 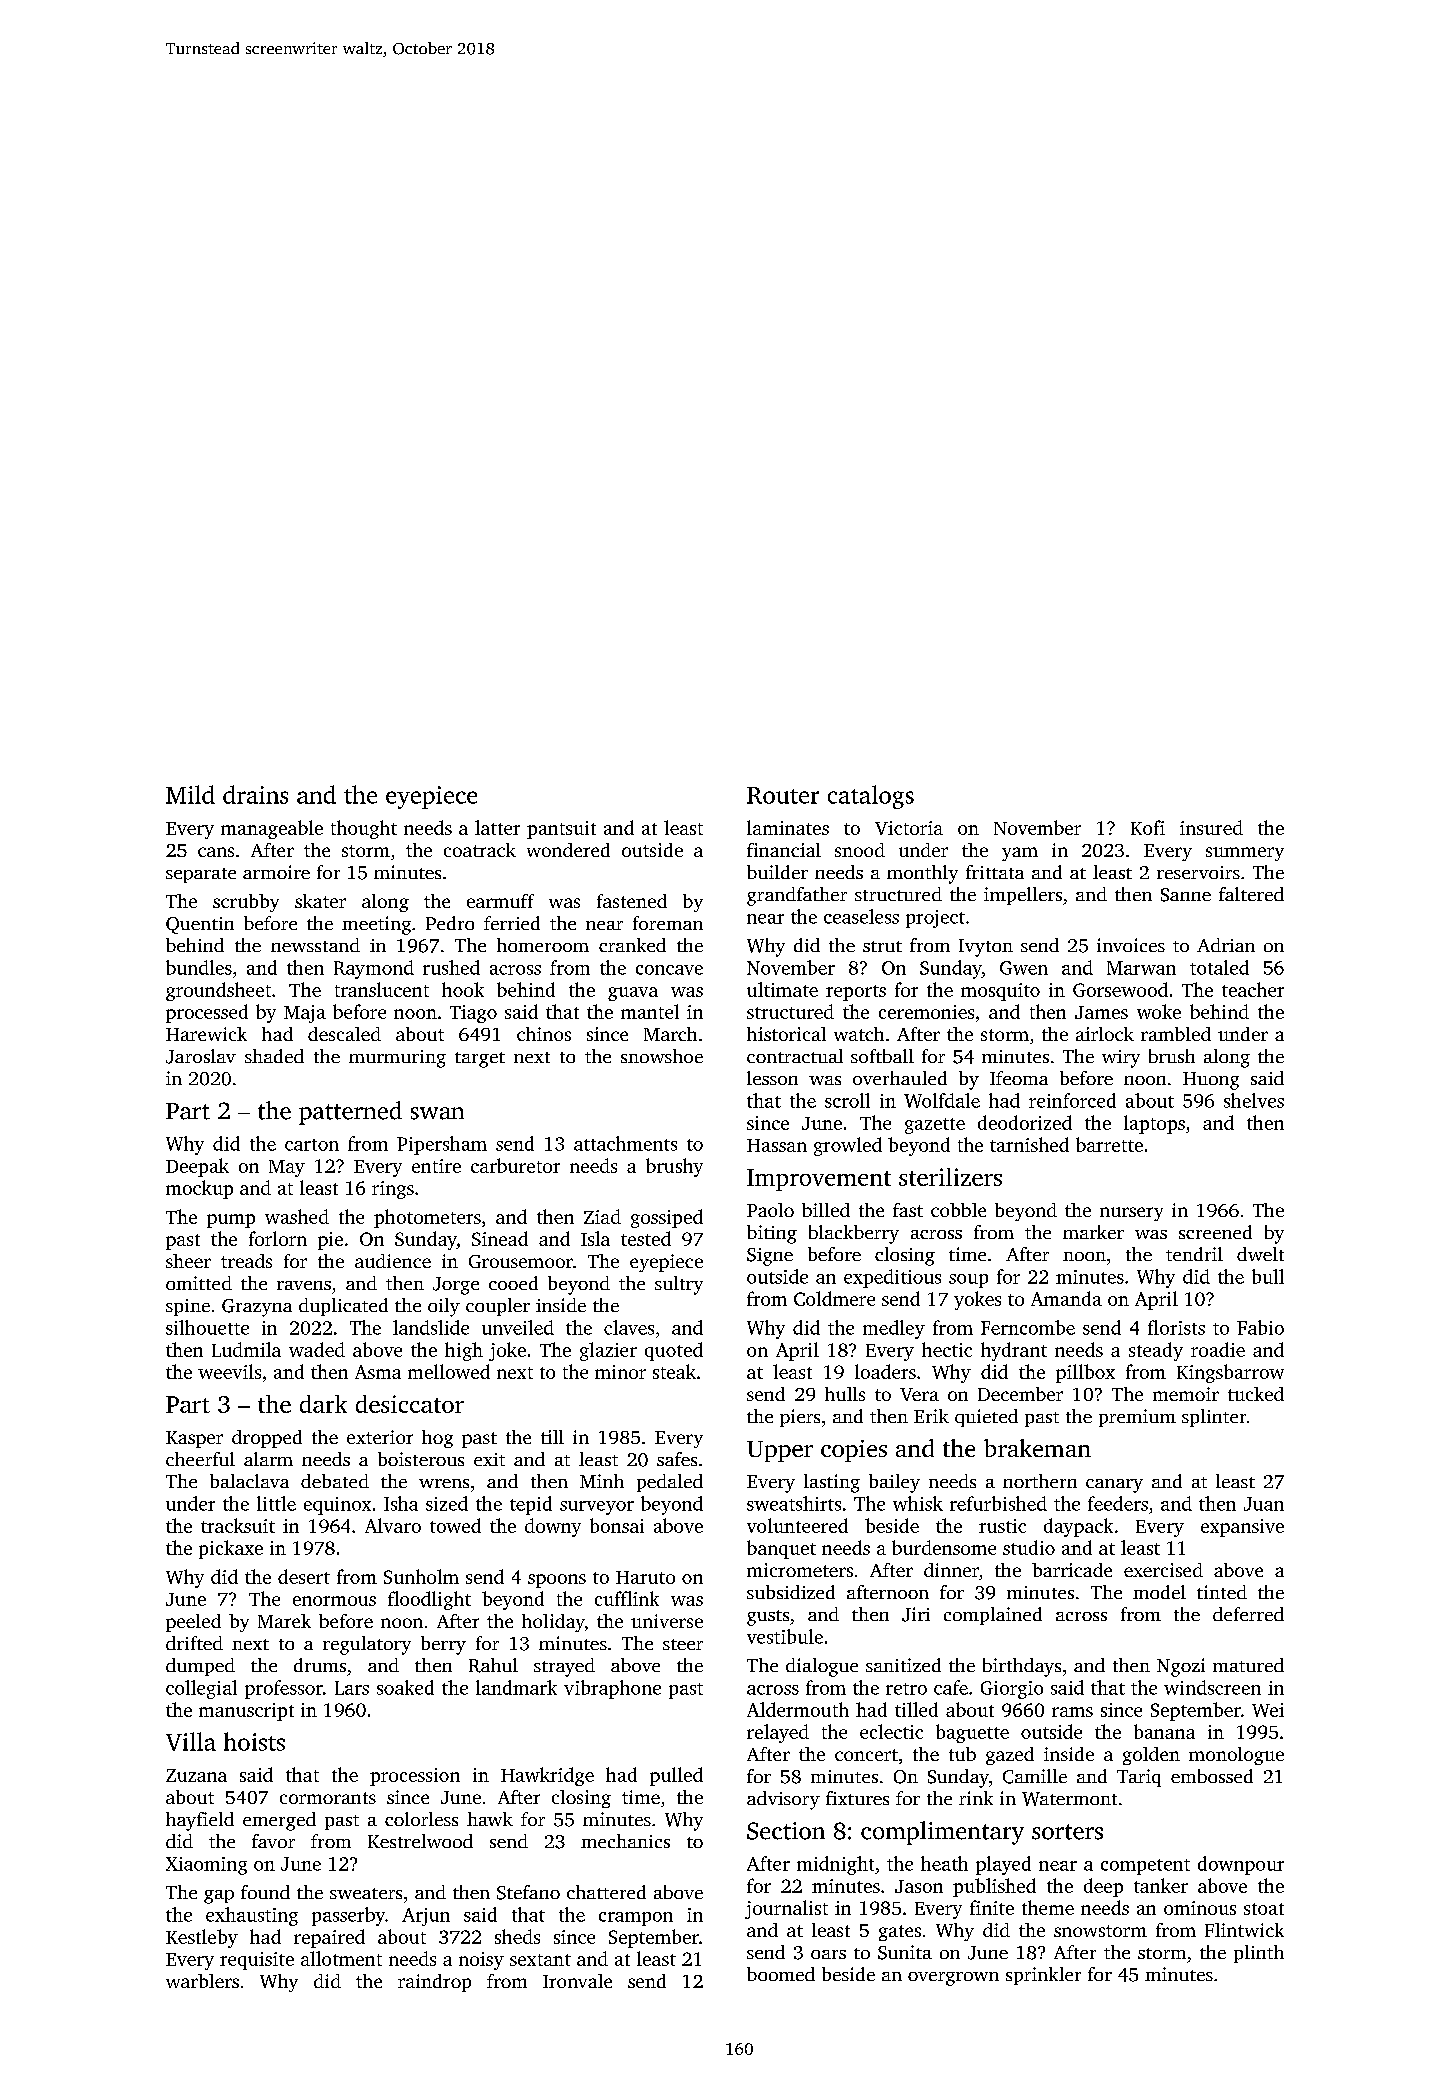 I want to click on gossiped, so click(x=667, y=1218).
